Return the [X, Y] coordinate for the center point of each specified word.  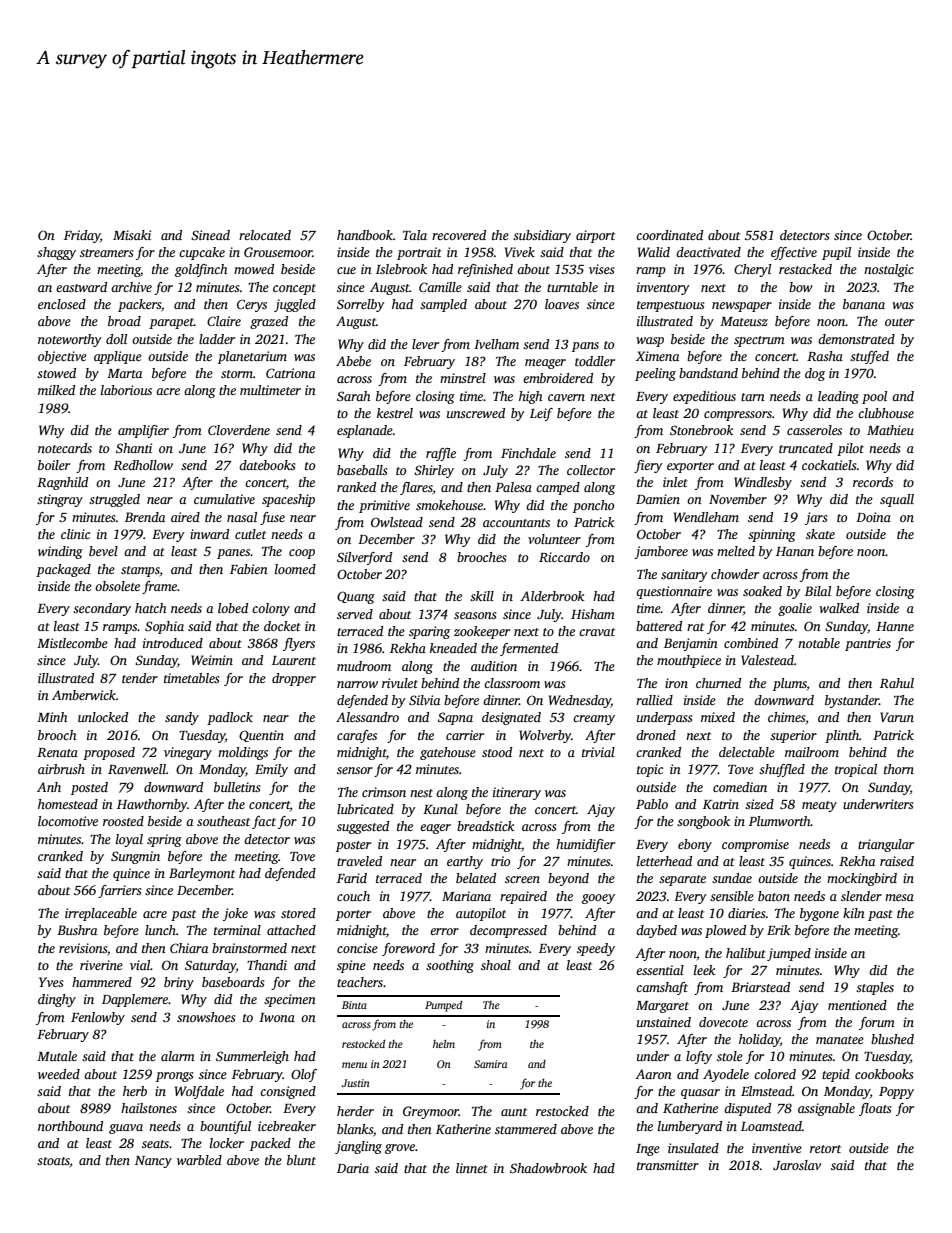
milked [56, 390]
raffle [441, 454]
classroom [512, 683]
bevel [103, 551]
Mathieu [890, 430]
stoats [53, 1162]
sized [759, 804]
